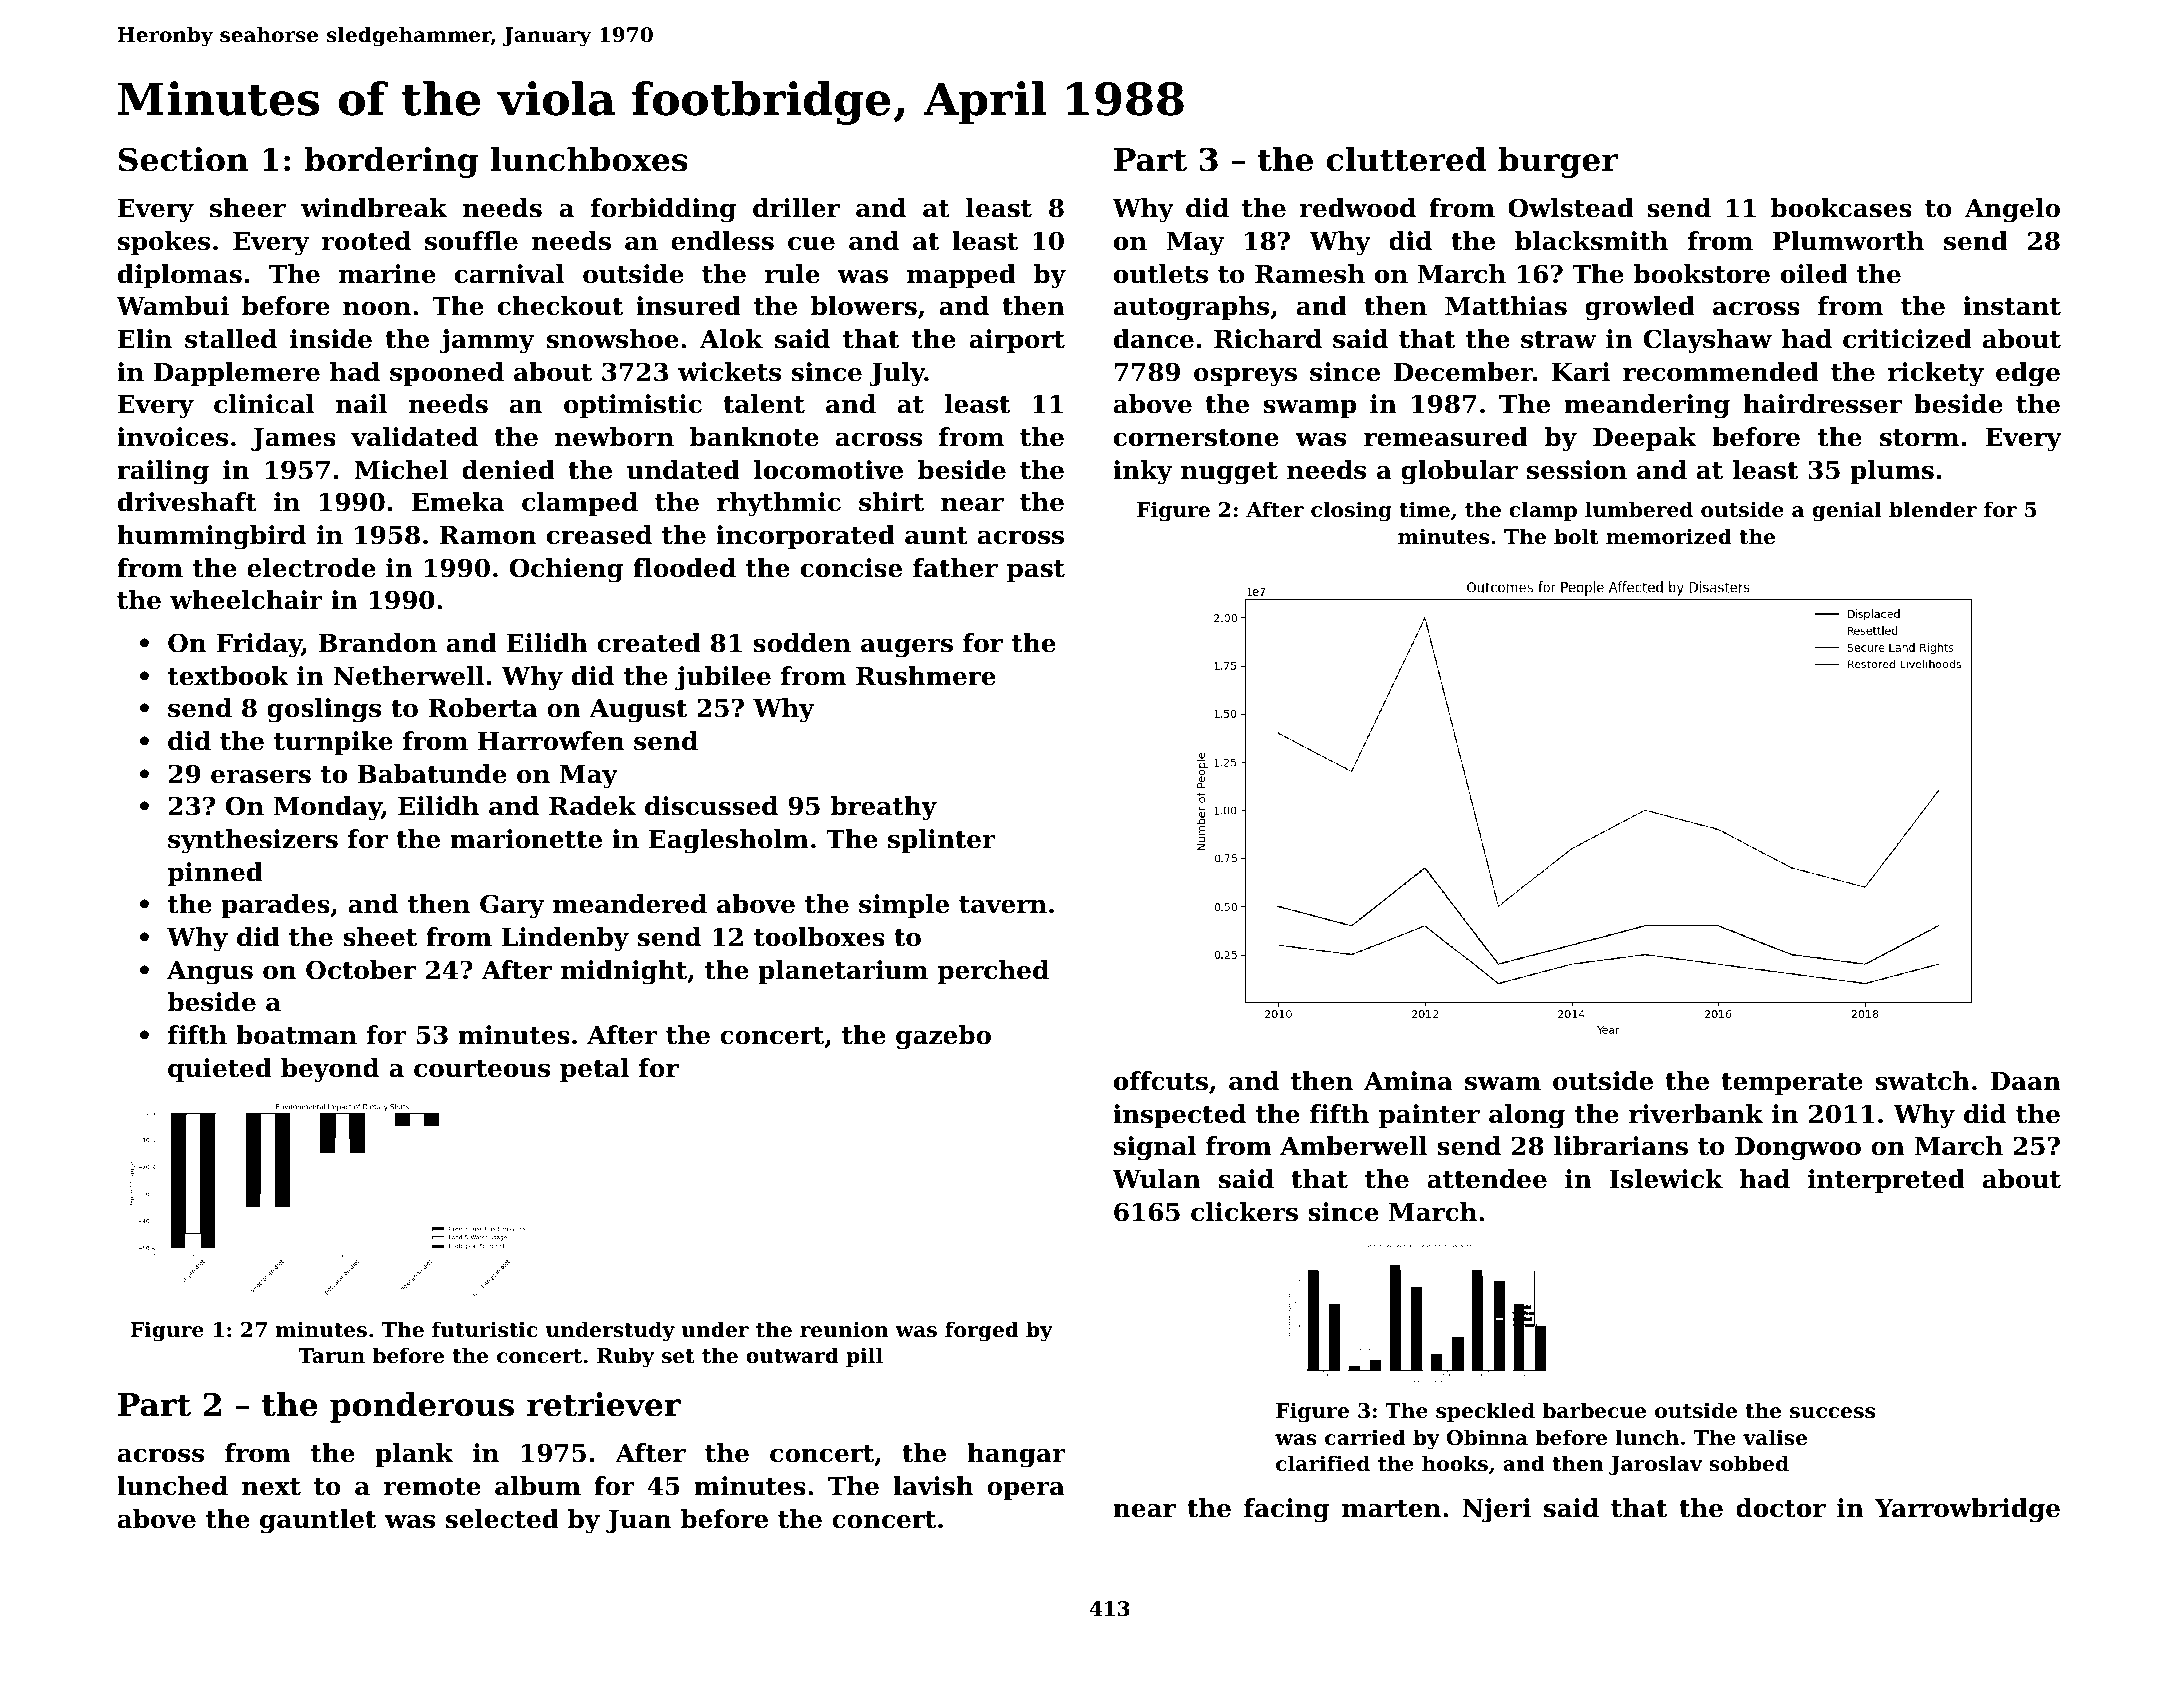  Describe the element at coordinates (422, 1407) in the page. I see `ponderous` at that location.
